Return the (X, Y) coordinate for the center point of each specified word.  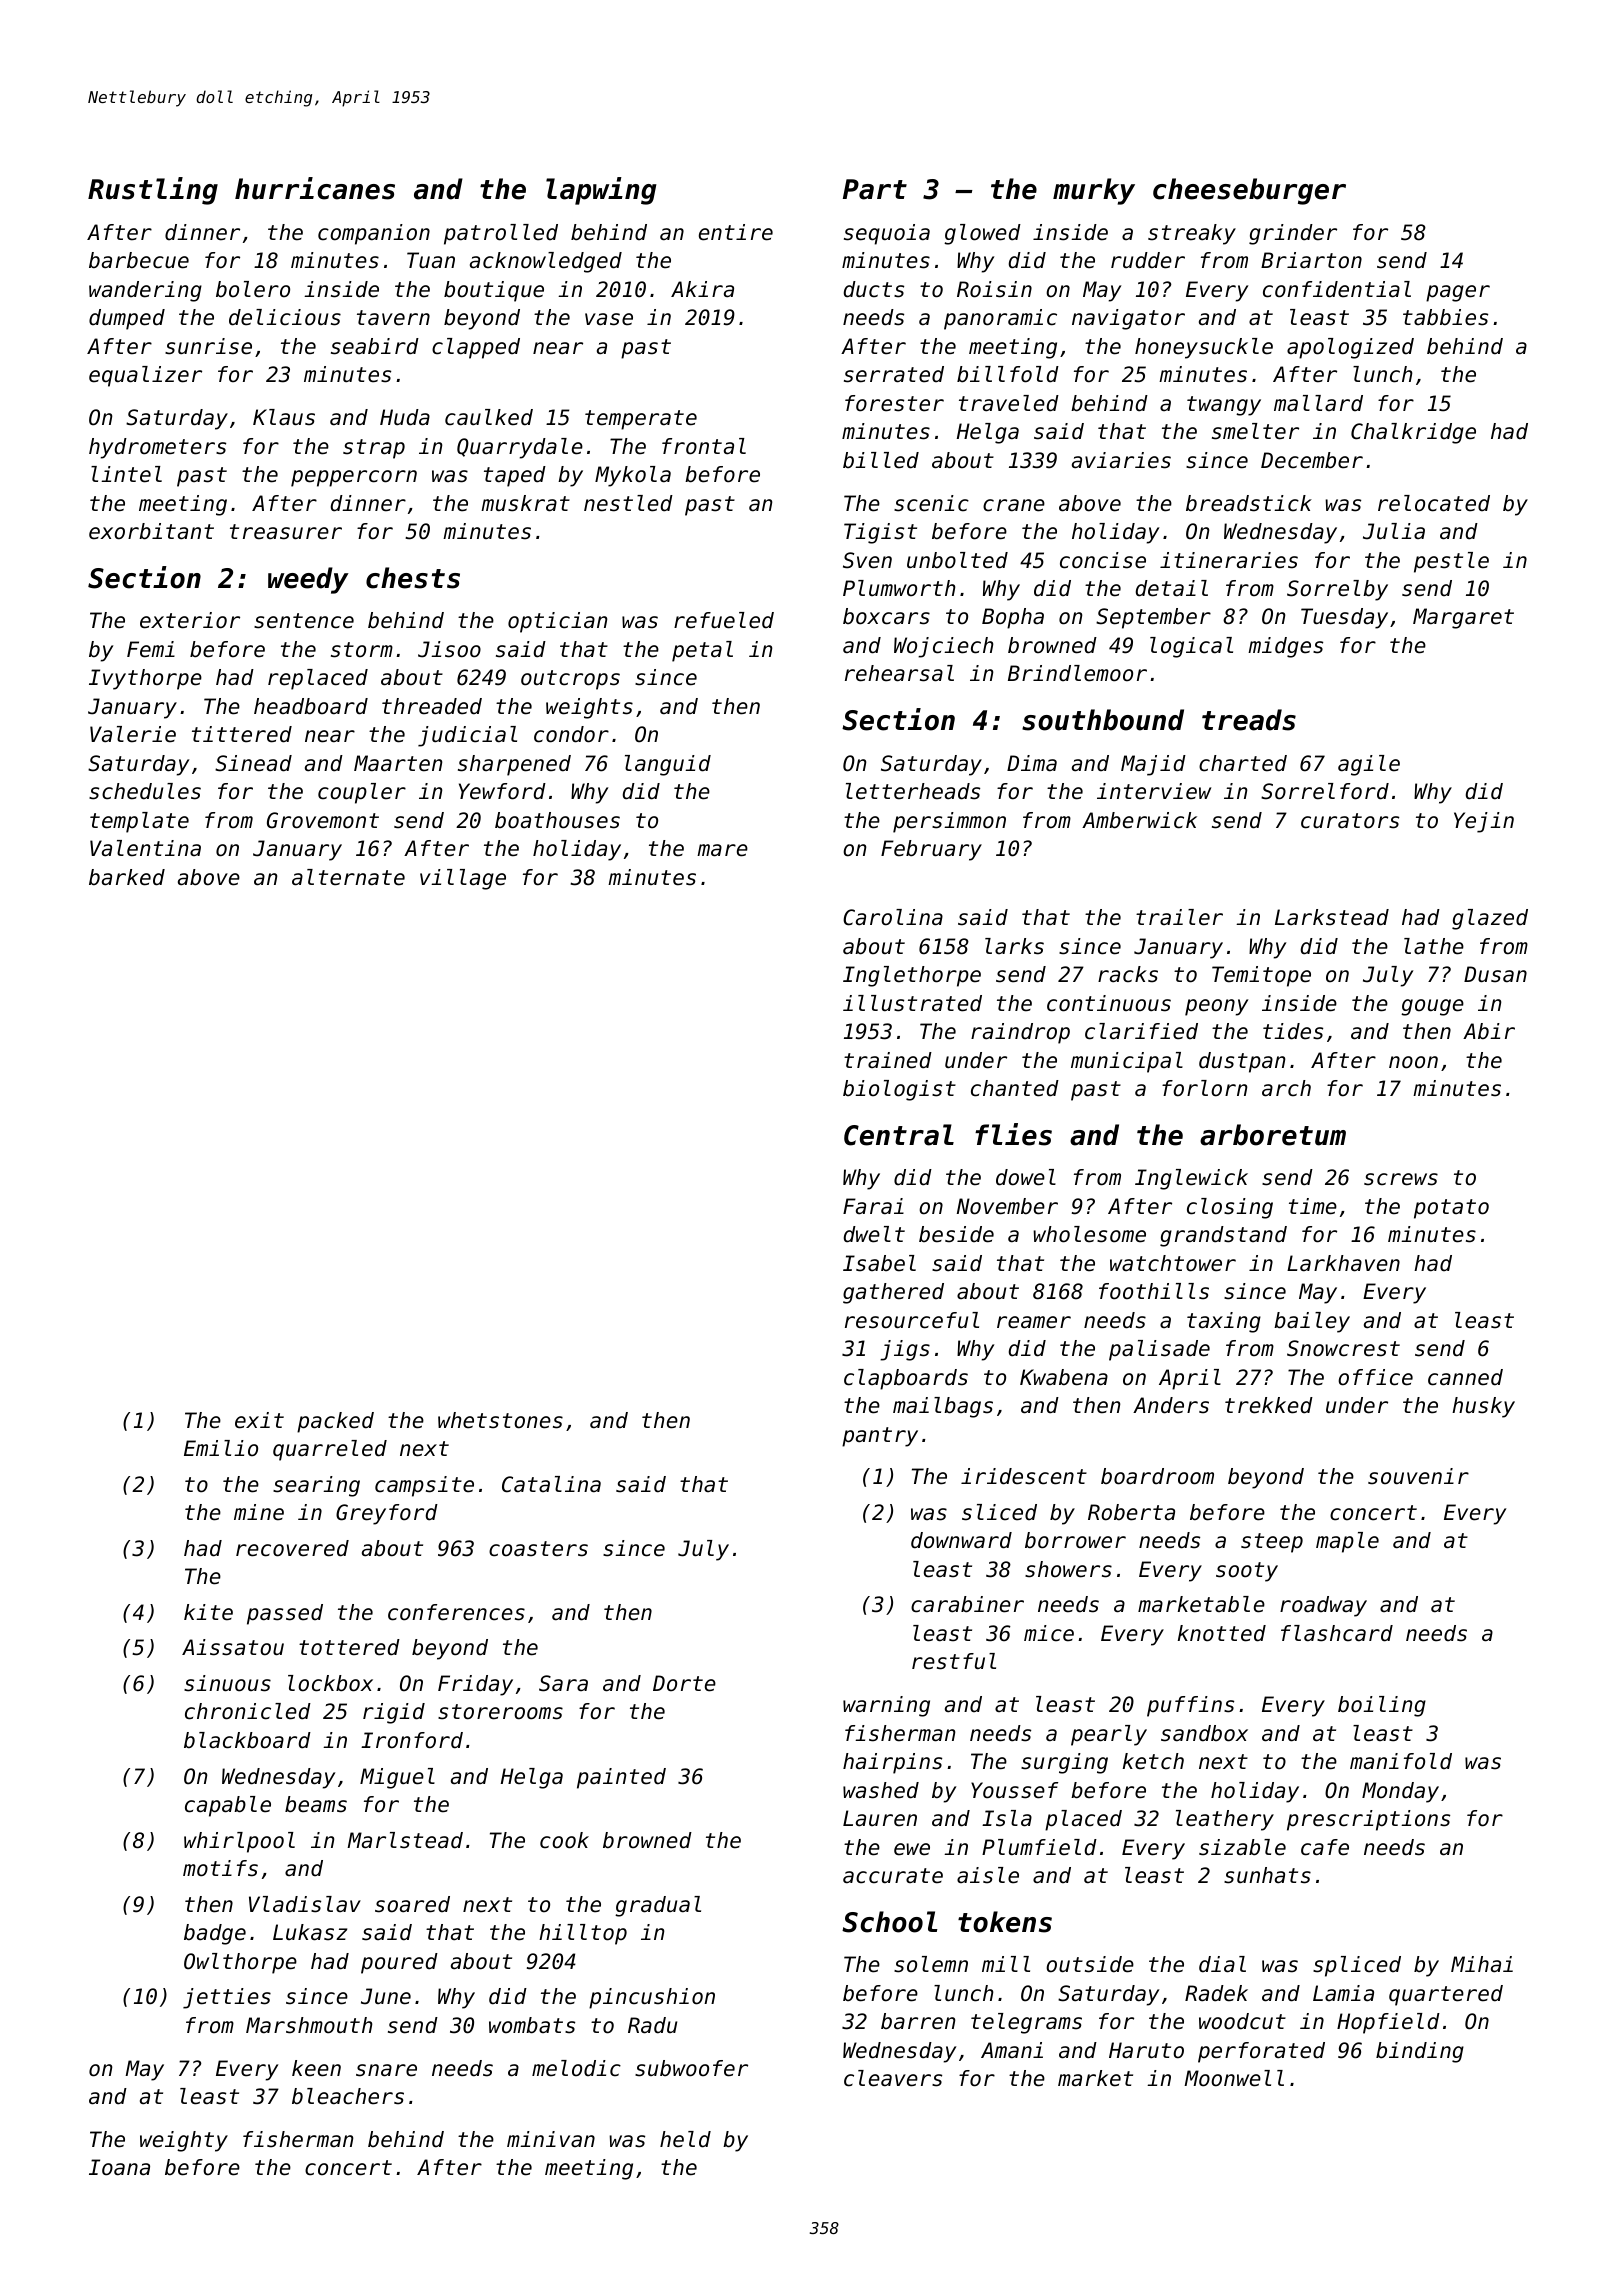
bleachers (348, 2096)
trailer (1179, 917)
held (685, 2139)
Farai (873, 1206)
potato (1451, 1209)
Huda (405, 417)
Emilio (221, 1448)
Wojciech (943, 647)
